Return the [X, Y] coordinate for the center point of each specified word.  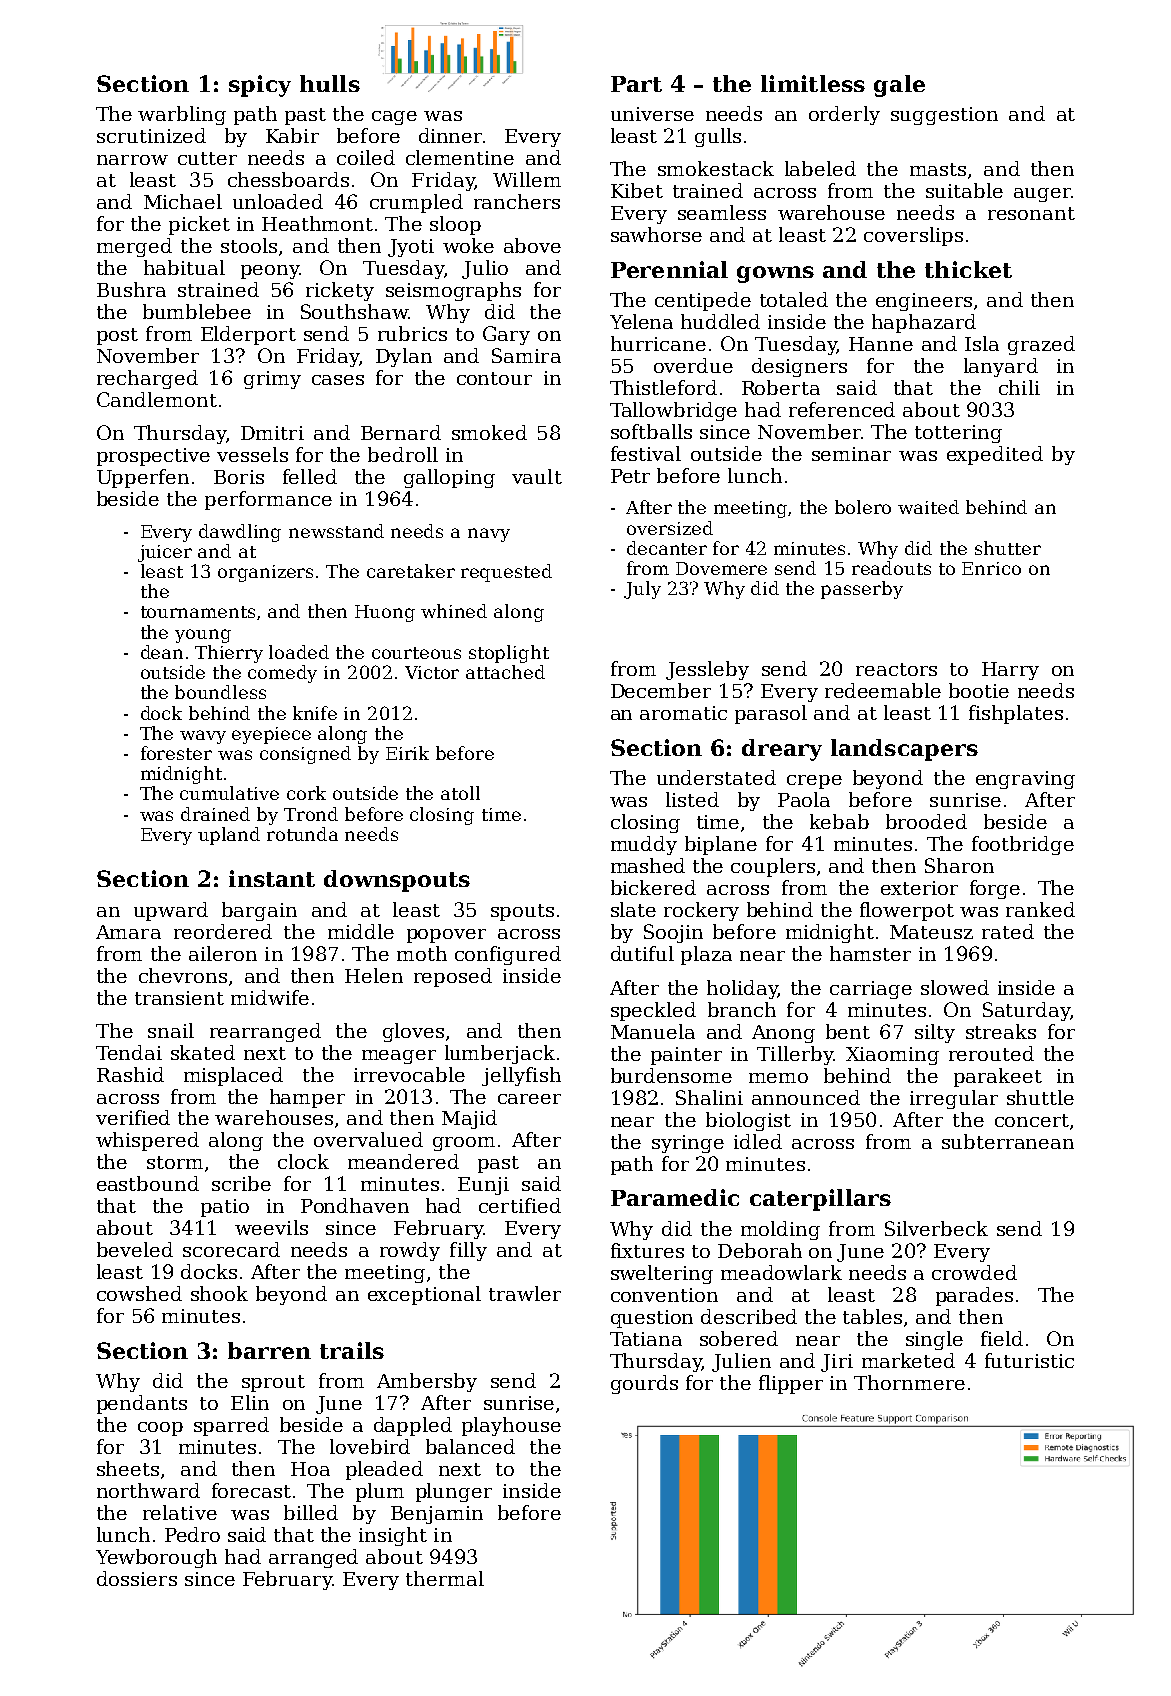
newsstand [336, 531]
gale [899, 86]
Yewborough [156, 1558]
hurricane [658, 343]
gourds [644, 1384]
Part [636, 84]
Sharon [959, 865]
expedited [995, 455]
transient [179, 998]
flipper [791, 1384]
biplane [721, 845]
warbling [182, 115]
